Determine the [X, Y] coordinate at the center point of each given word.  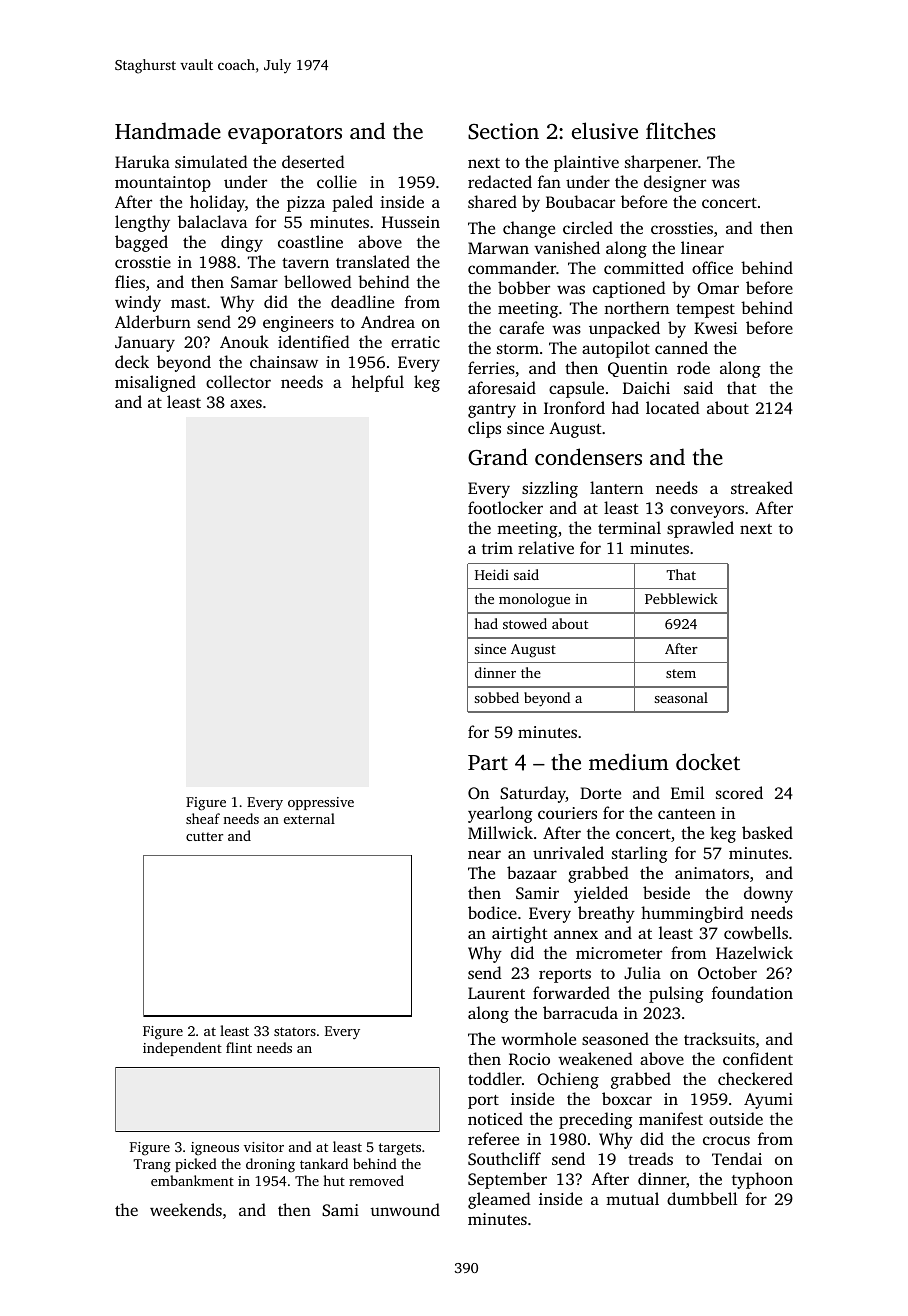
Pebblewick [681, 598]
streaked [762, 487]
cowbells [756, 932]
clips [484, 429]
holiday [217, 203]
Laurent [496, 993]
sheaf [203, 818]
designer [675, 183]
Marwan [498, 248]
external [309, 818]
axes [246, 403]
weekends [186, 1209]
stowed [525, 623]
